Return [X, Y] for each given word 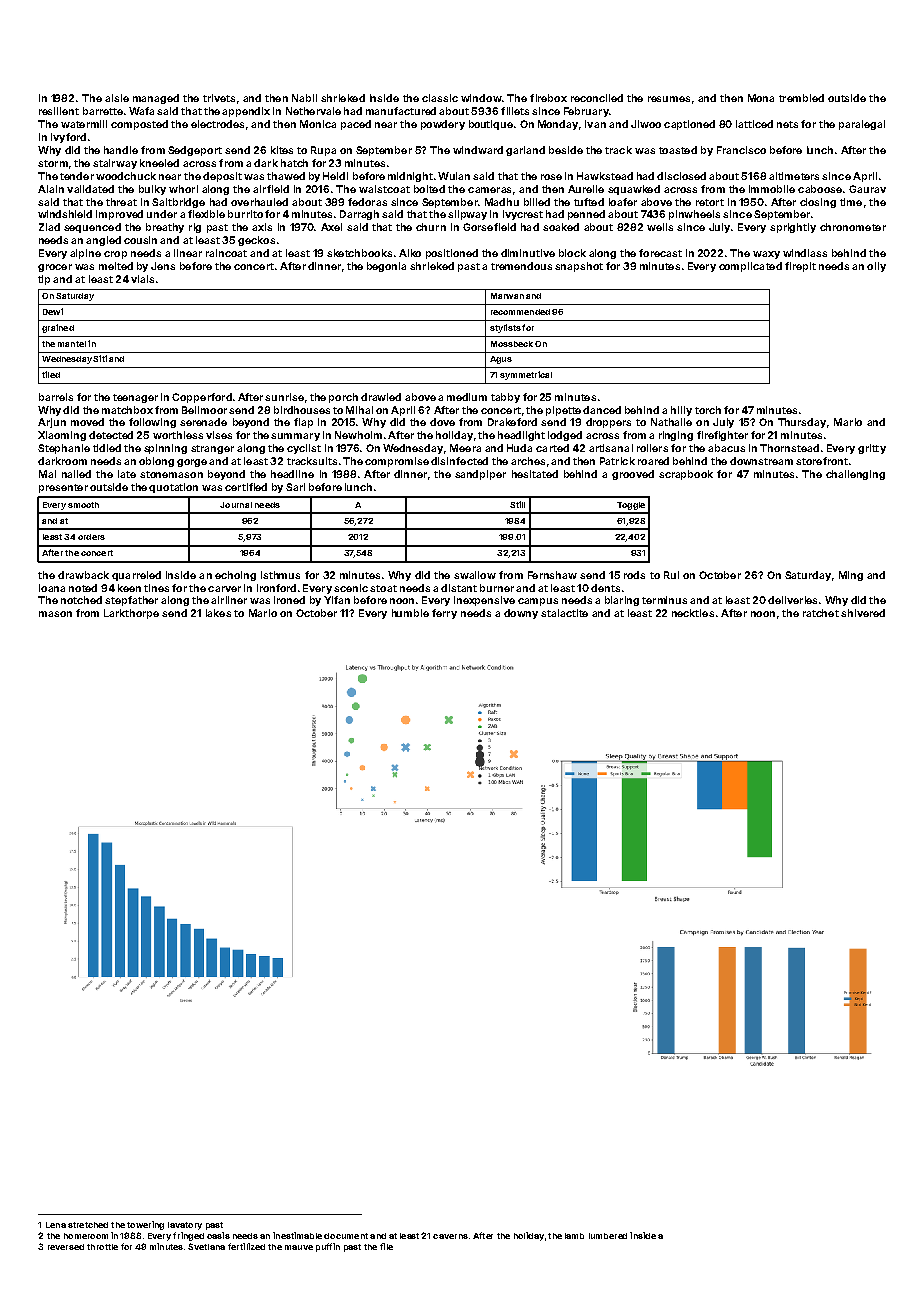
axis [262, 227]
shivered [863, 613]
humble [410, 613]
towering [145, 1225]
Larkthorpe [131, 614]
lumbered [608, 1236]
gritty [872, 449]
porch [343, 398]
